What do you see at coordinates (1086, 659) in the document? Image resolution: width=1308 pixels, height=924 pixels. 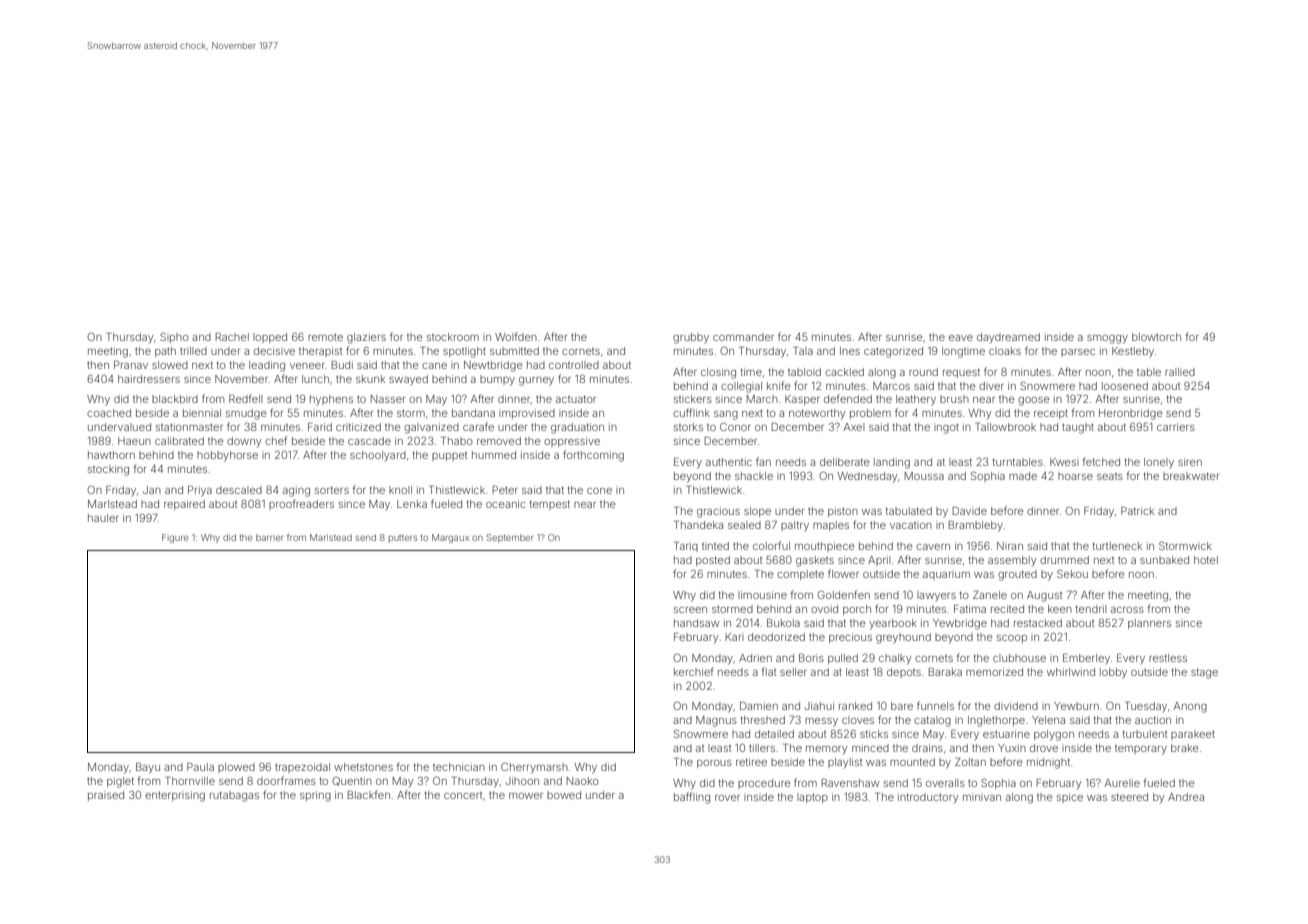 I see `Emberley` at bounding box center [1086, 659].
